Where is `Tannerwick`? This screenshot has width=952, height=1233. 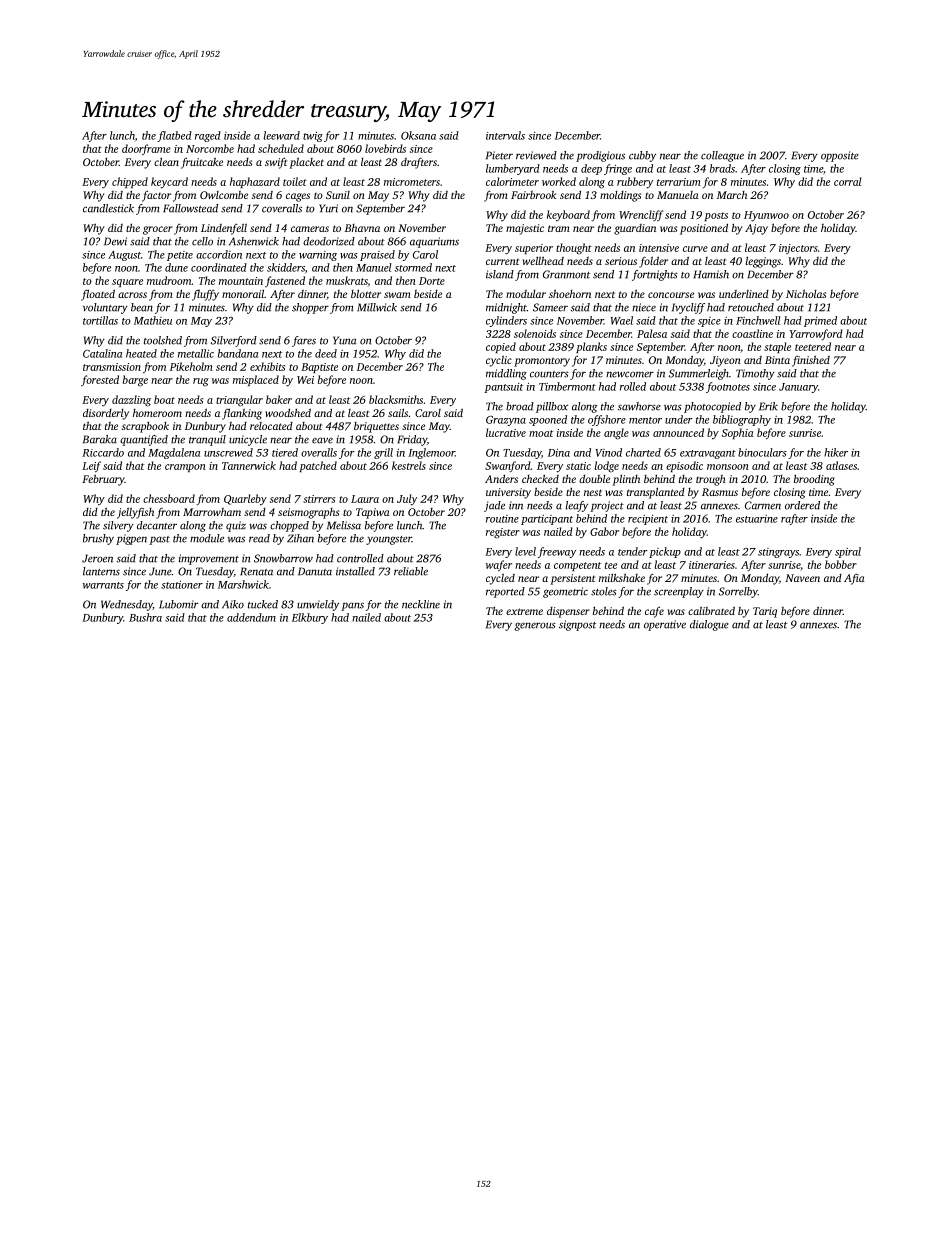 Tannerwick is located at coordinates (249, 465).
